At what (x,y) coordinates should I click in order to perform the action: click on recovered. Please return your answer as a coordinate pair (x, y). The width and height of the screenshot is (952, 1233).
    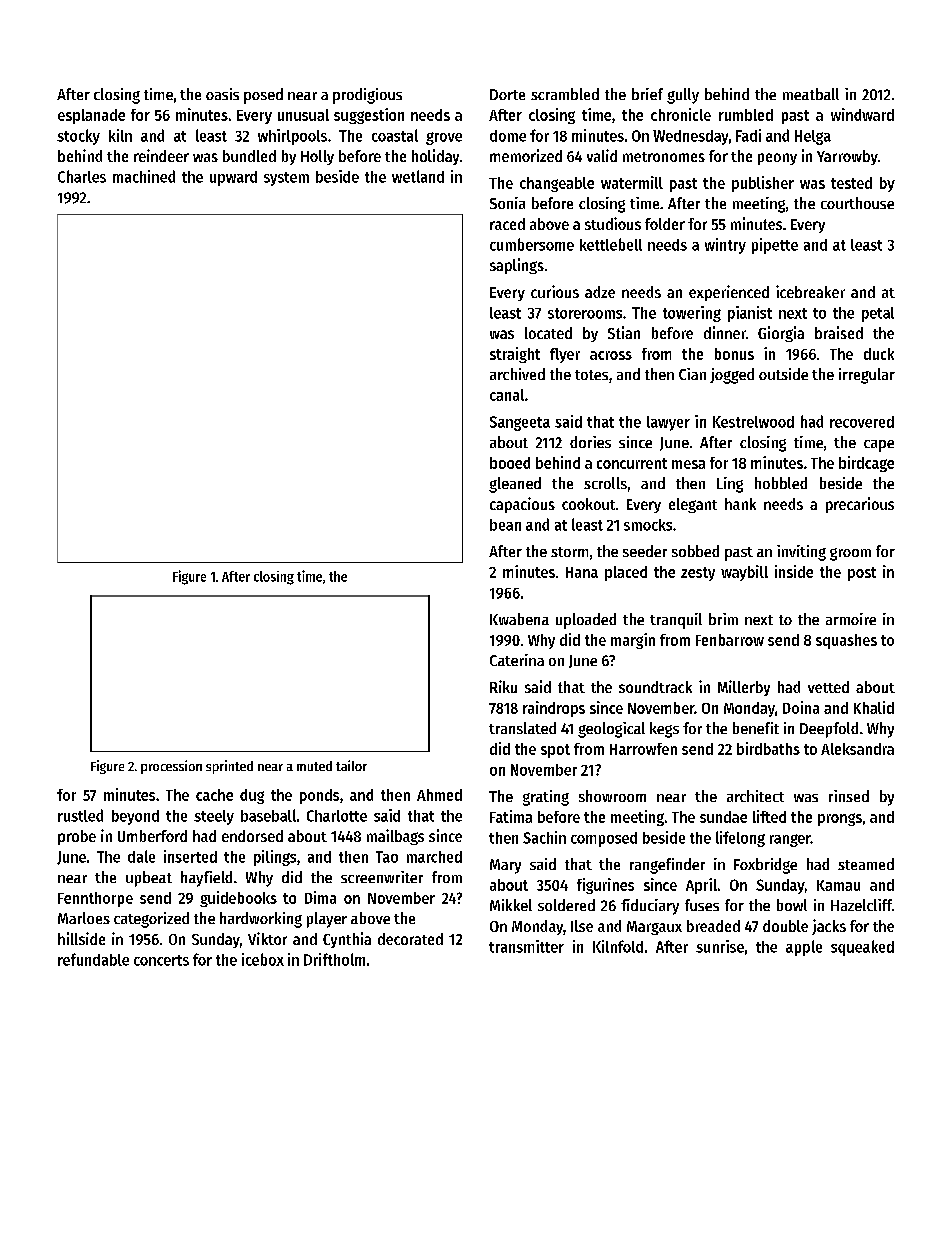
    Looking at the image, I should click on (862, 422).
